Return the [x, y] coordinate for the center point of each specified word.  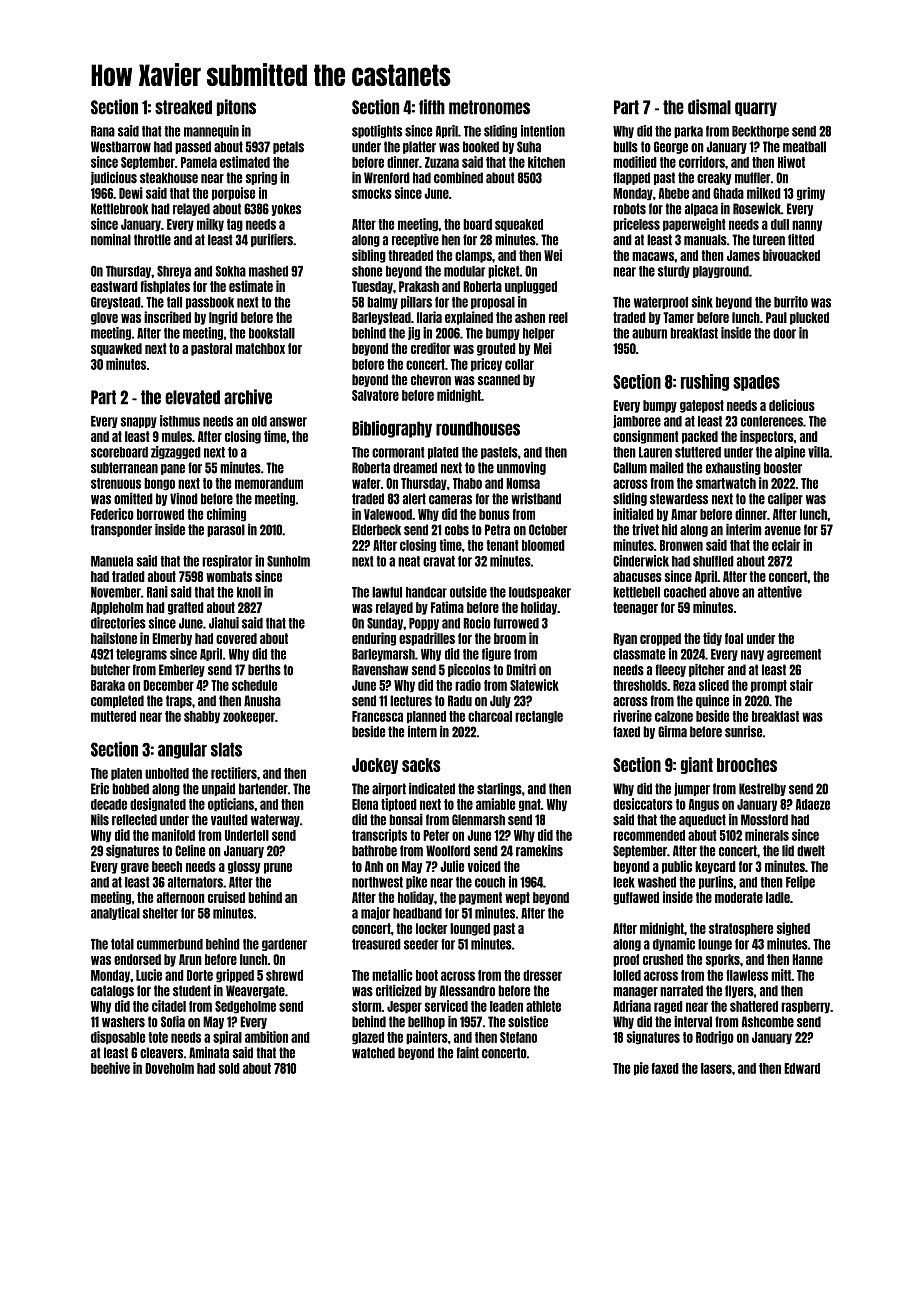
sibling [369, 256]
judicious [114, 178]
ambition [266, 1037]
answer [288, 422]
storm [367, 1006]
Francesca [377, 716]
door [784, 333]
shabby [202, 717]
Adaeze [813, 804]
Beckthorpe [760, 132]
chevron [431, 380]
